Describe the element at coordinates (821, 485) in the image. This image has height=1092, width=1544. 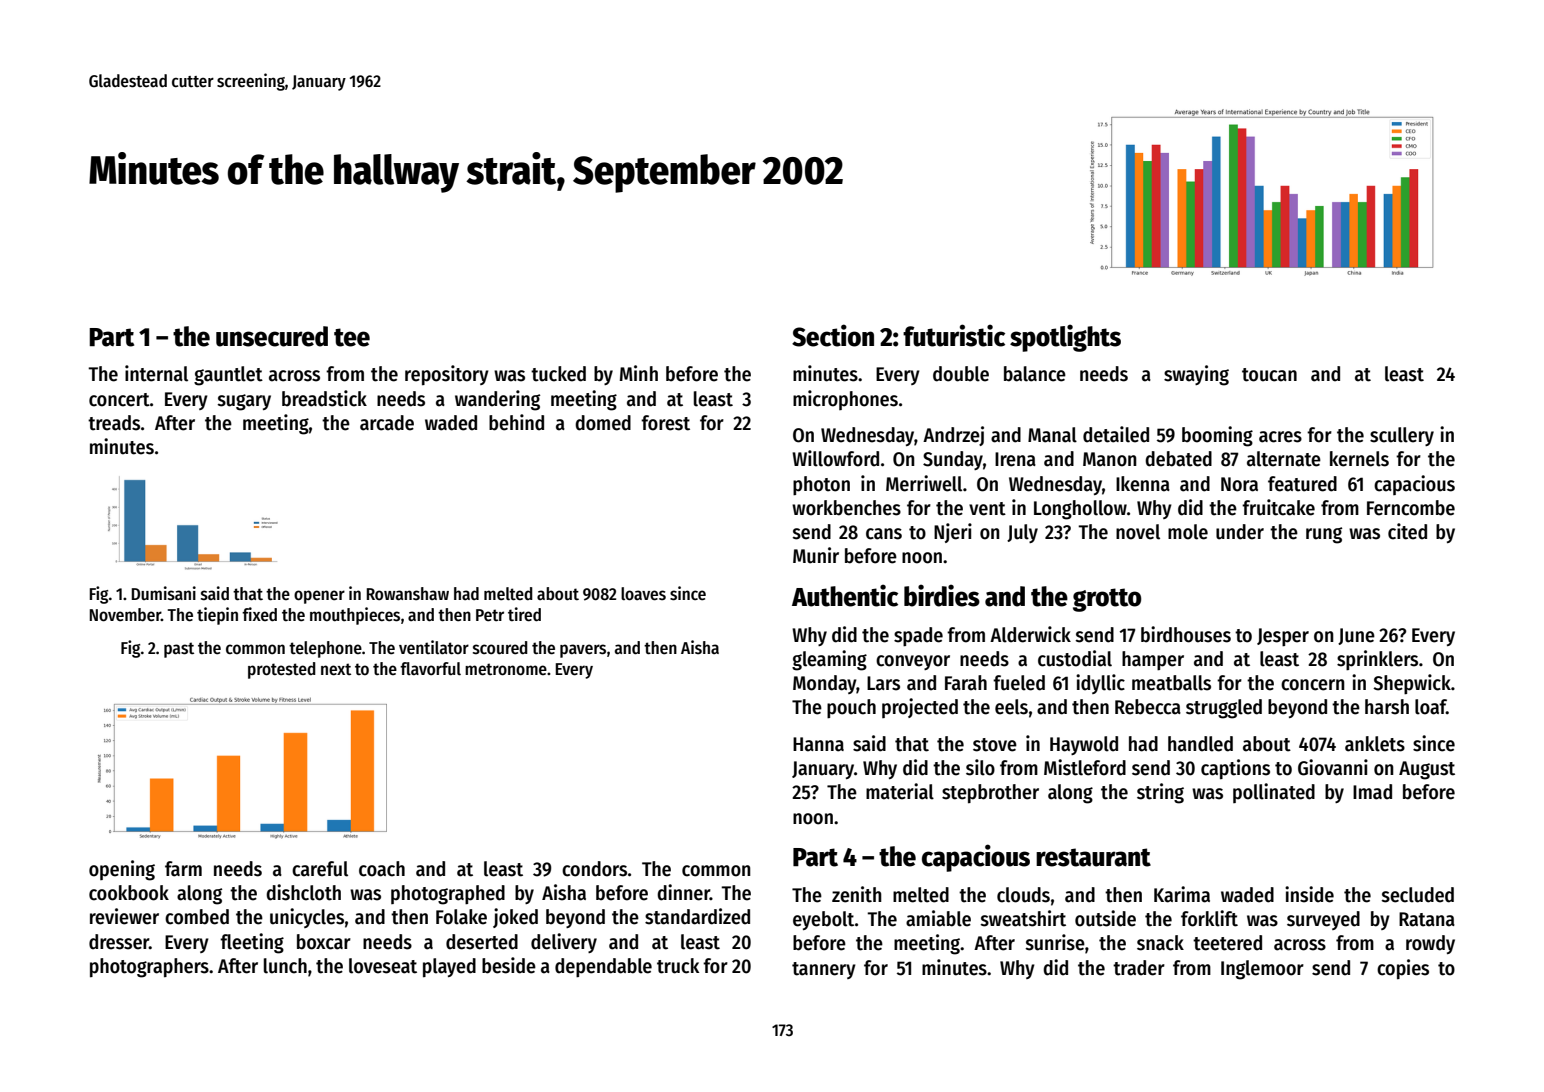
I see `photon` at that location.
